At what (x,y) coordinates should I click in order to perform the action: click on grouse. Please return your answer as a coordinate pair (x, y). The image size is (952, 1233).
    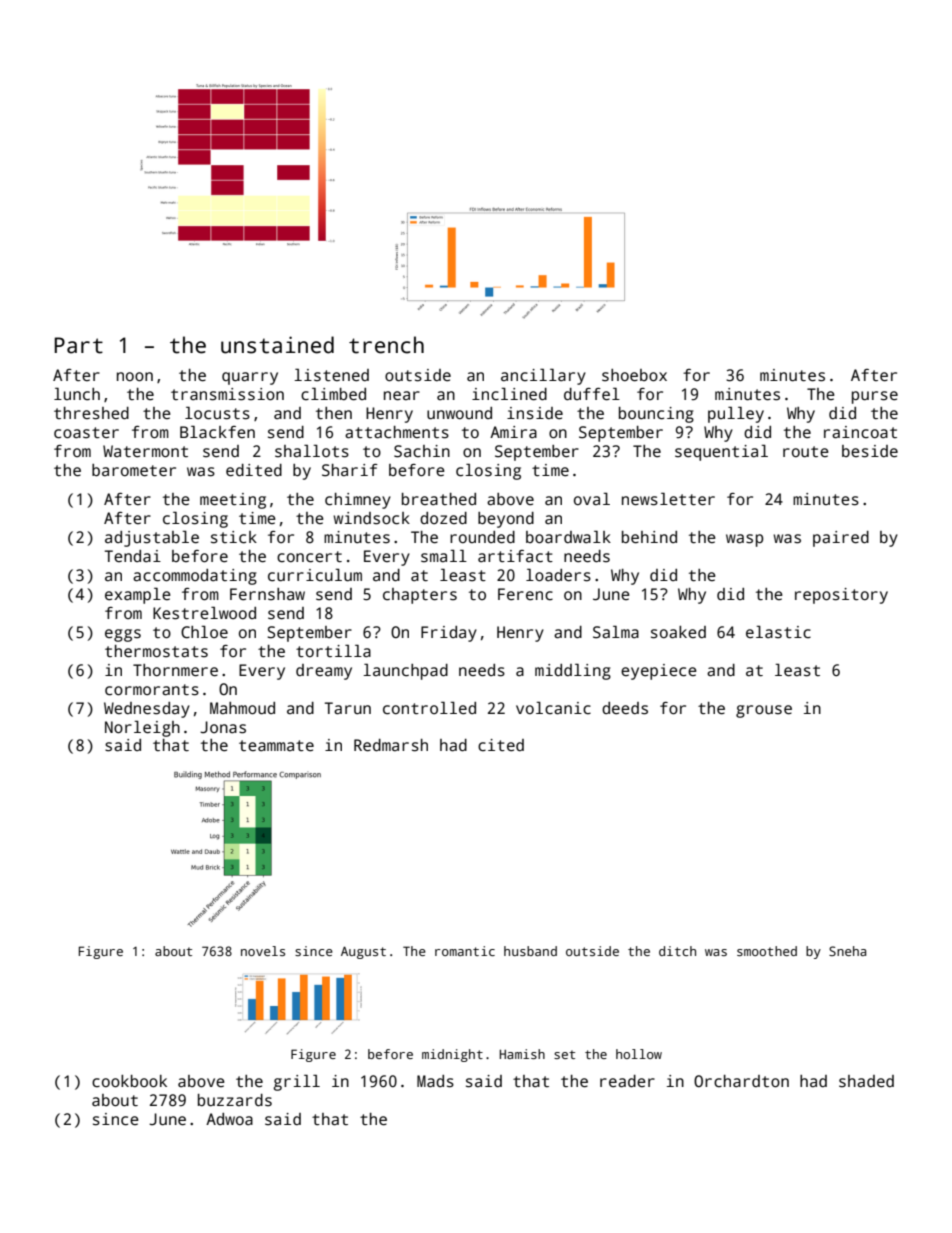
    Looking at the image, I should click on (764, 711).
